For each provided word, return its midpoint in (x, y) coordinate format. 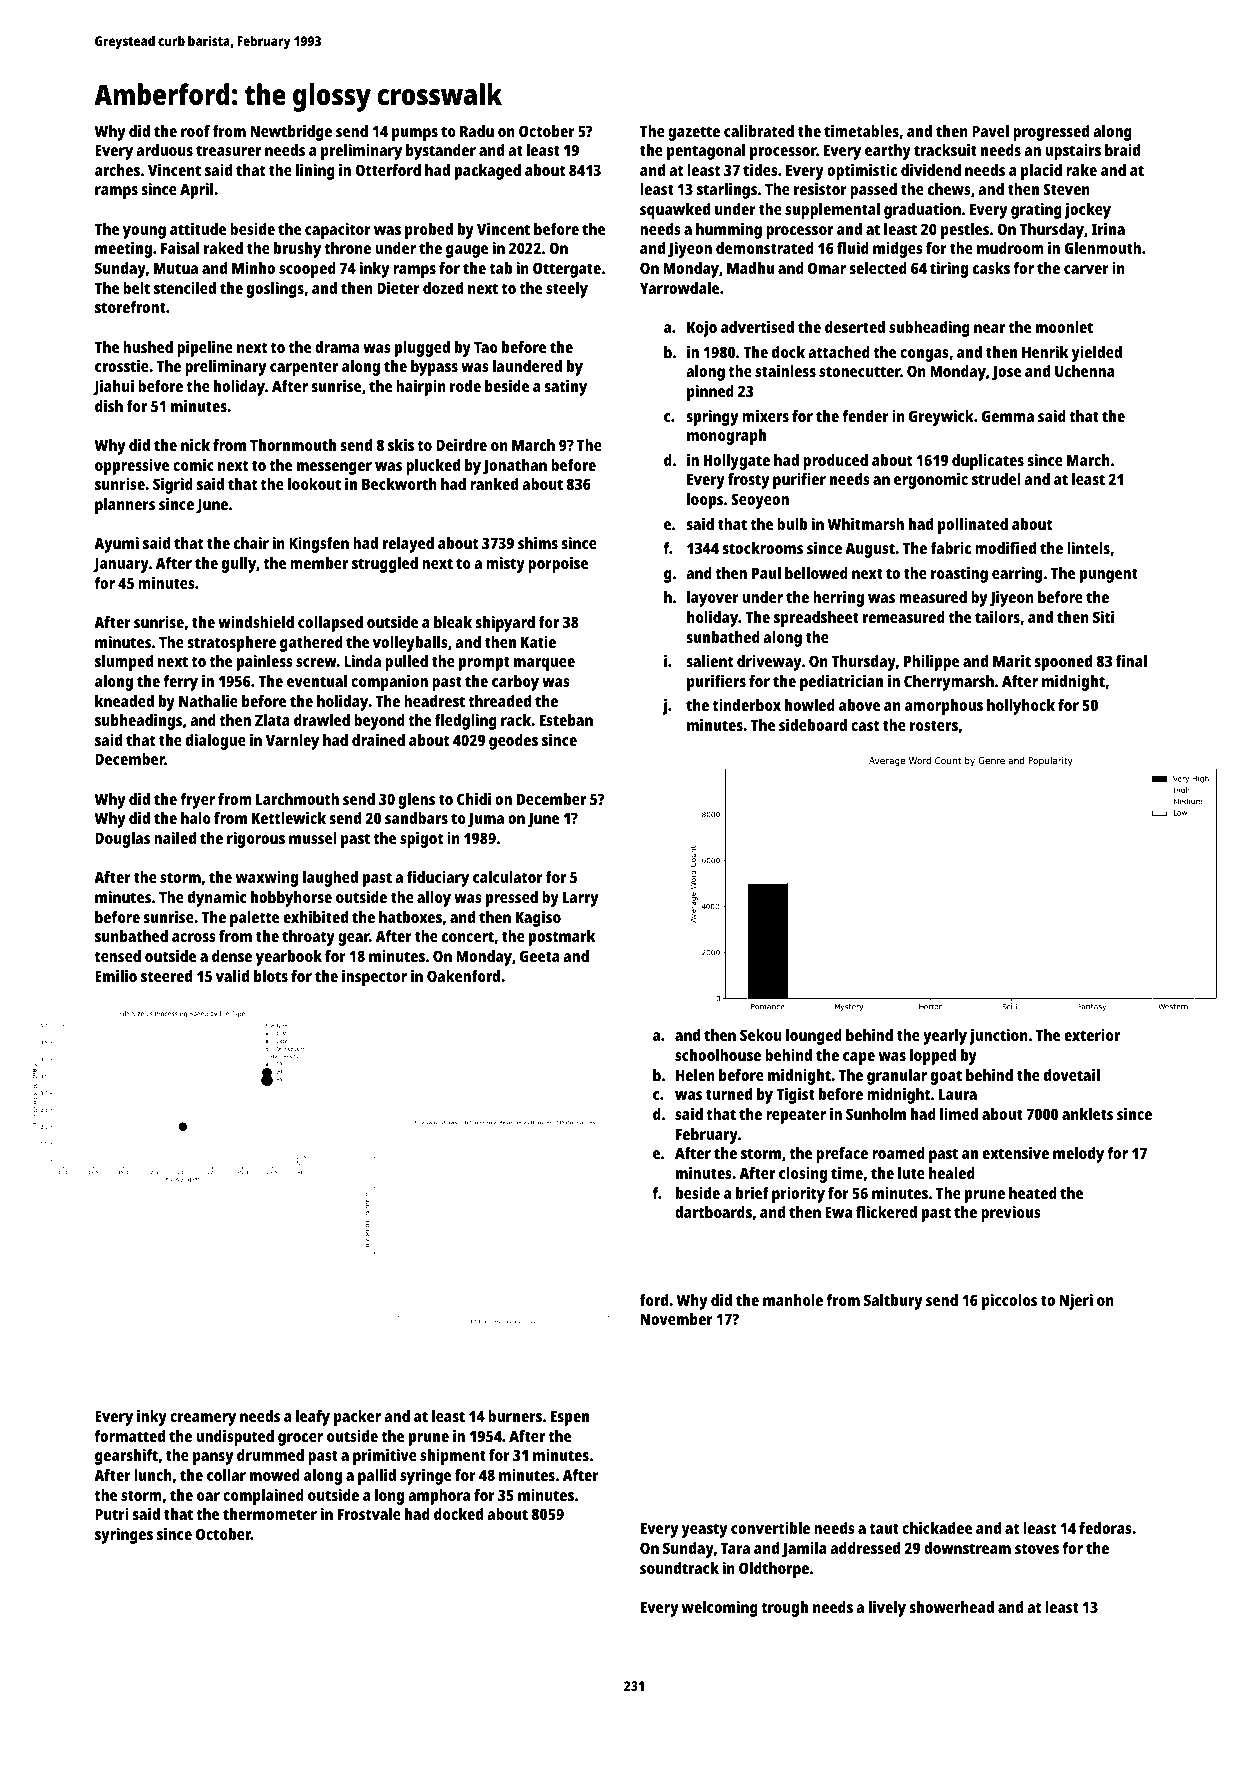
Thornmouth (293, 445)
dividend (931, 170)
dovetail (1072, 1075)
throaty (308, 938)
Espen (570, 1418)
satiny (565, 388)
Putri (112, 1514)
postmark (562, 938)
